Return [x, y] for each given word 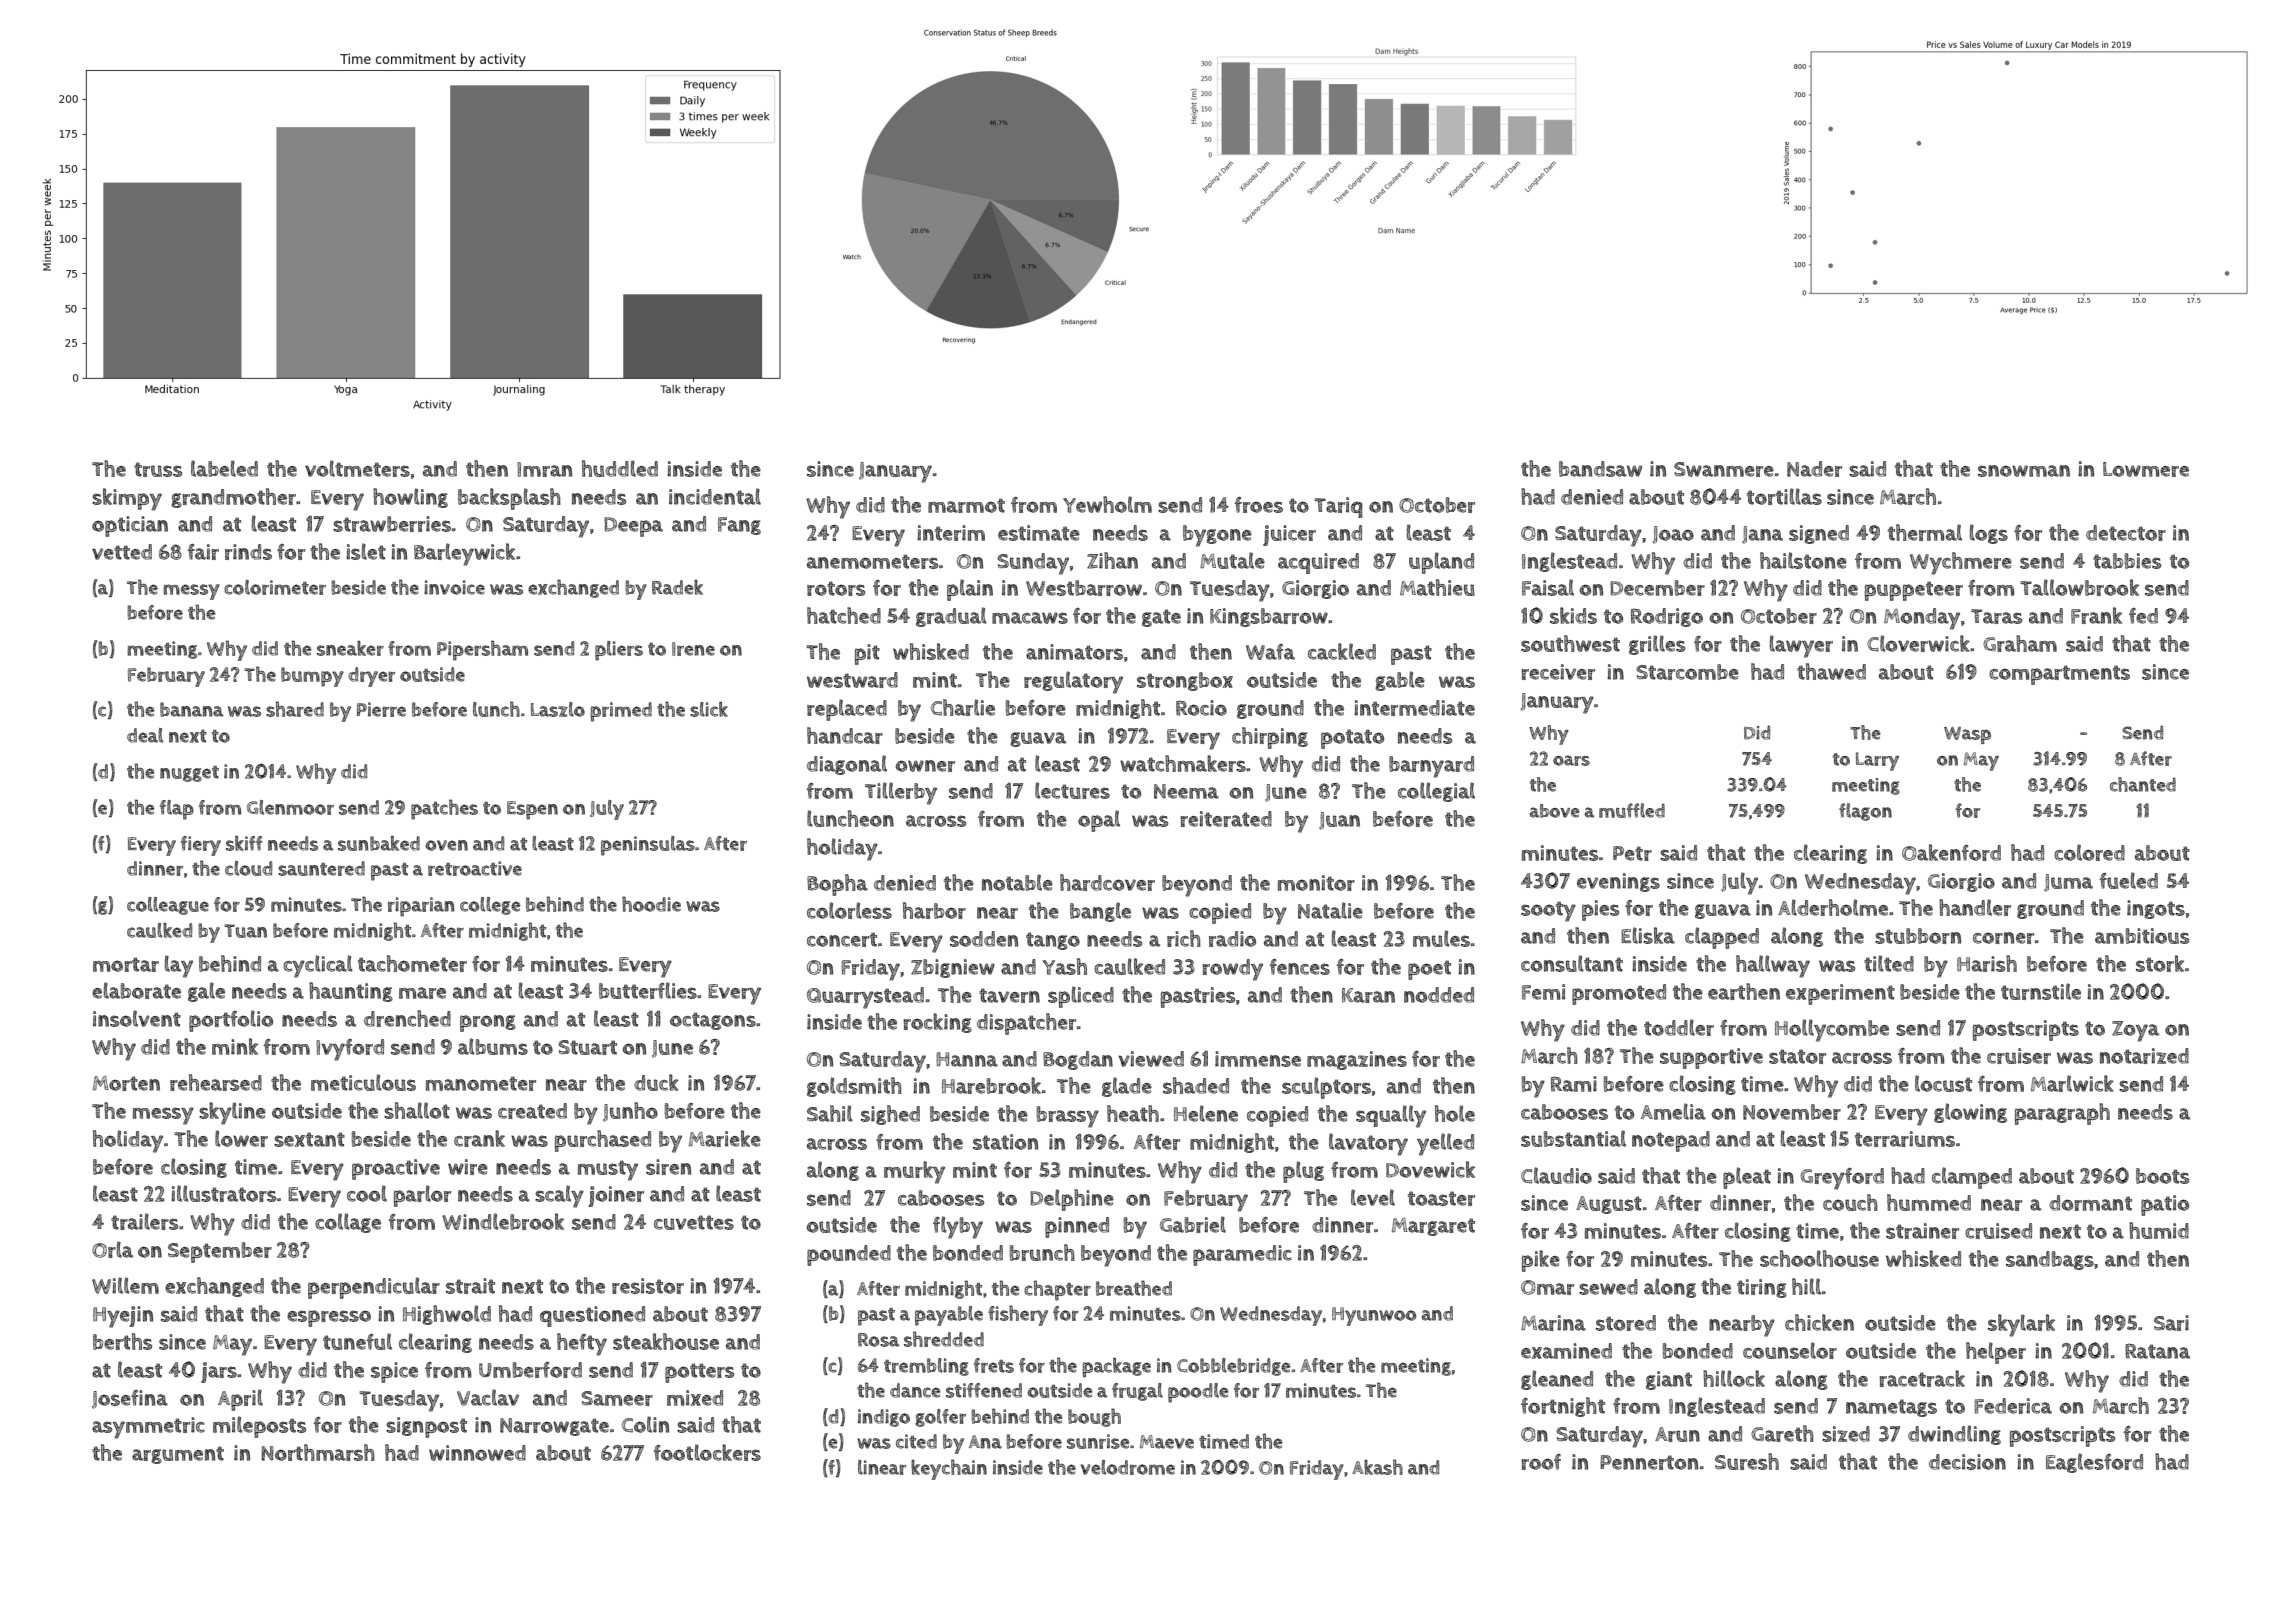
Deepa [633, 527]
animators [1074, 652]
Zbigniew [953, 968]
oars [1571, 760]
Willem [125, 1285]
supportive [1711, 1058]
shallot [417, 1110]
